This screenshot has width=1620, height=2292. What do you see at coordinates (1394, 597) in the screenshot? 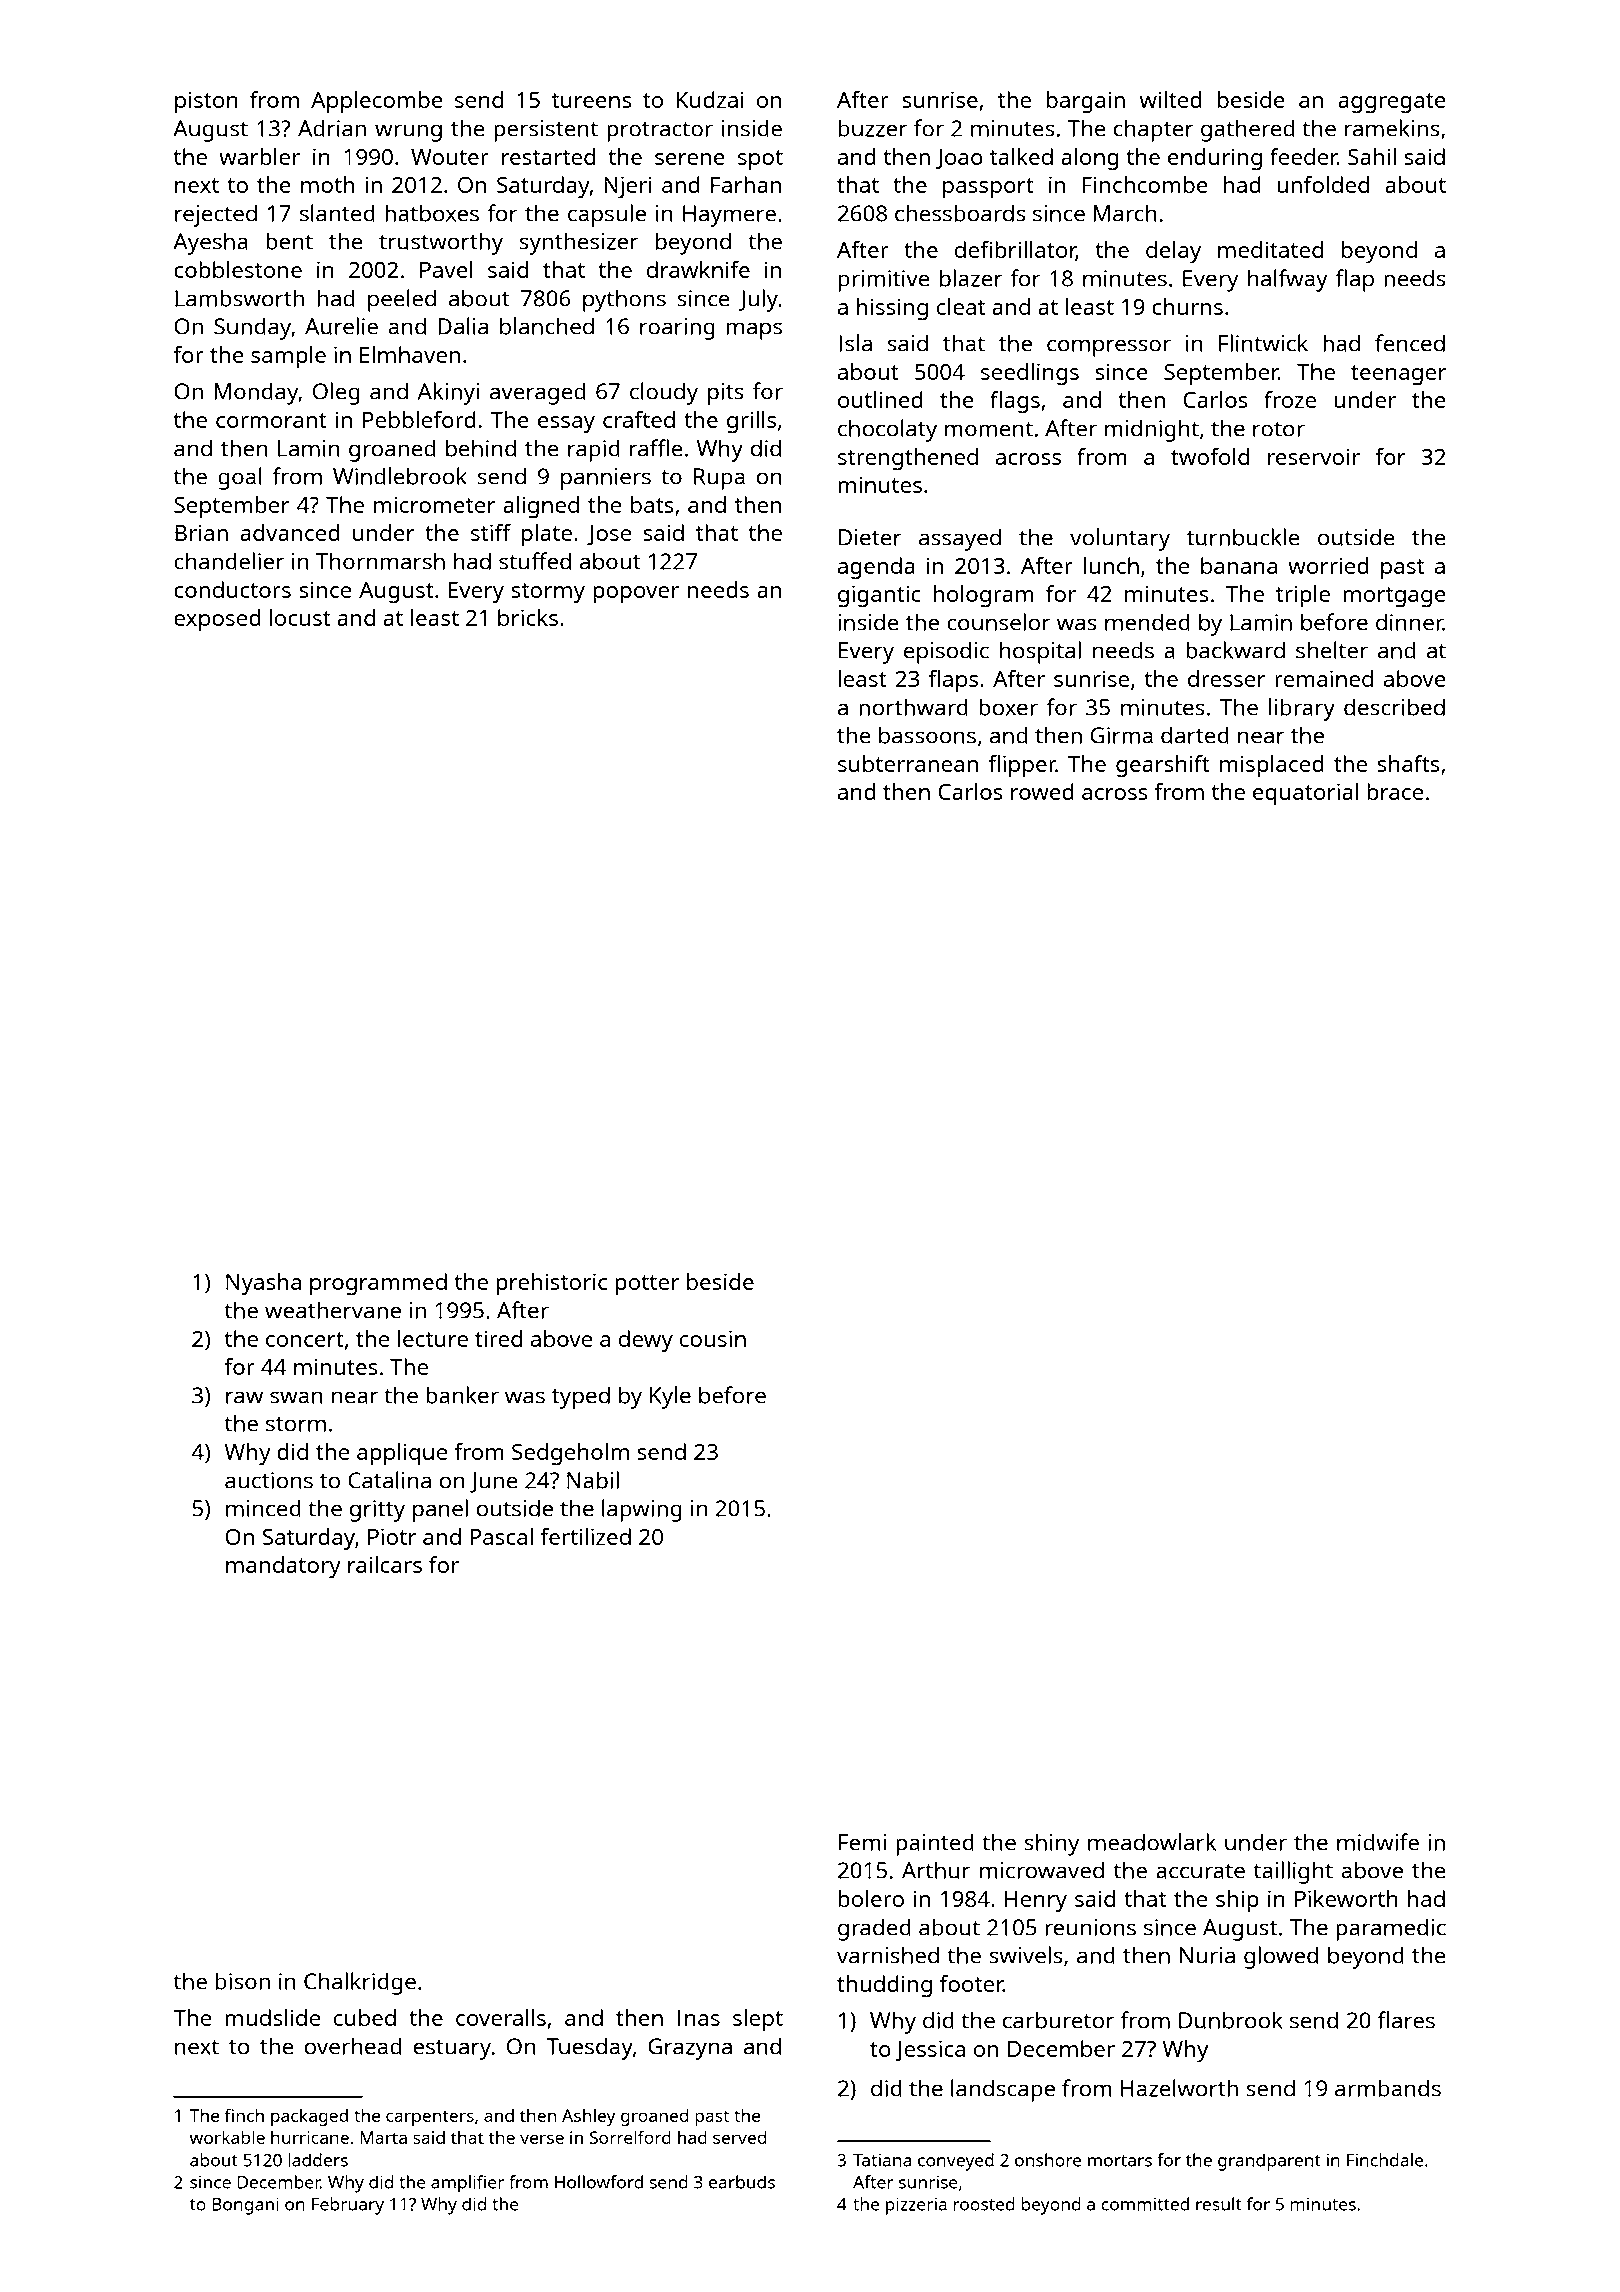
I see `mortgage` at bounding box center [1394, 597].
